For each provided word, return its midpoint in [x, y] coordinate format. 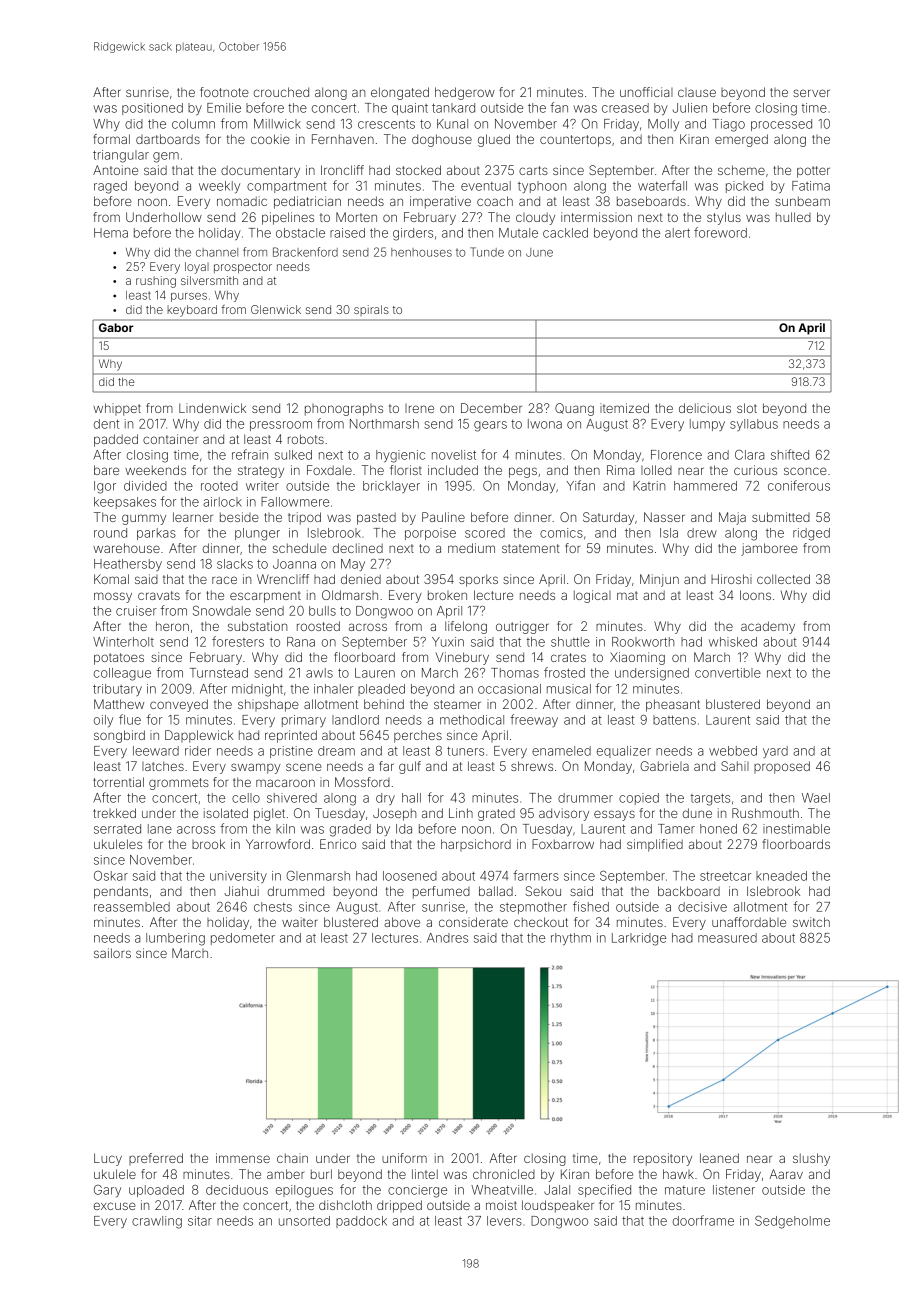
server [811, 93]
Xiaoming [637, 658]
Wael [816, 798]
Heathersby [128, 565]
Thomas [515, 673]
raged [110, 187]
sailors [112, 953]
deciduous [237, 1190]
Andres [447, 938]
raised [347, 233]
